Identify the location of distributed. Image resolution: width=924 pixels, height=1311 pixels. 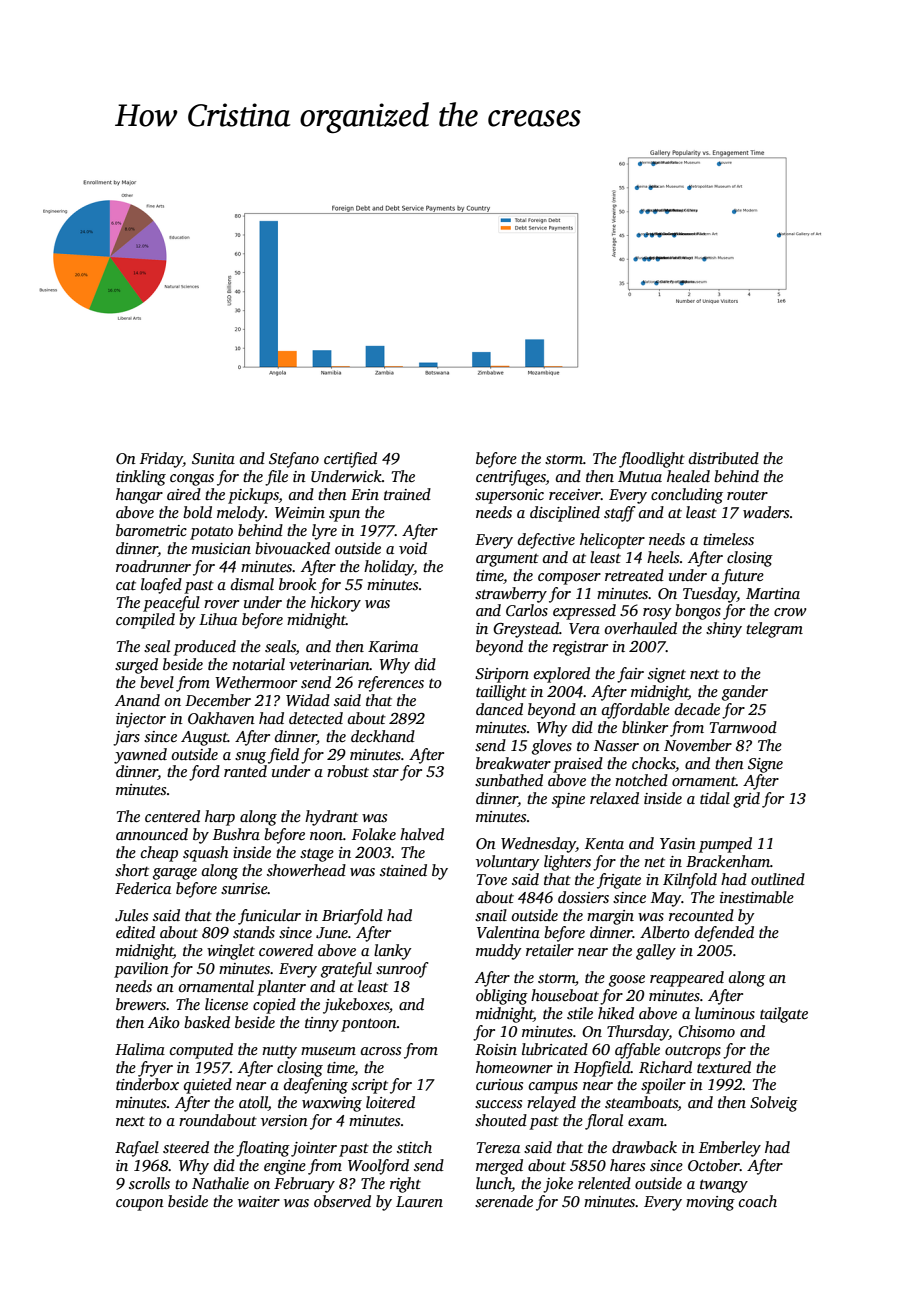
(724, 458).
